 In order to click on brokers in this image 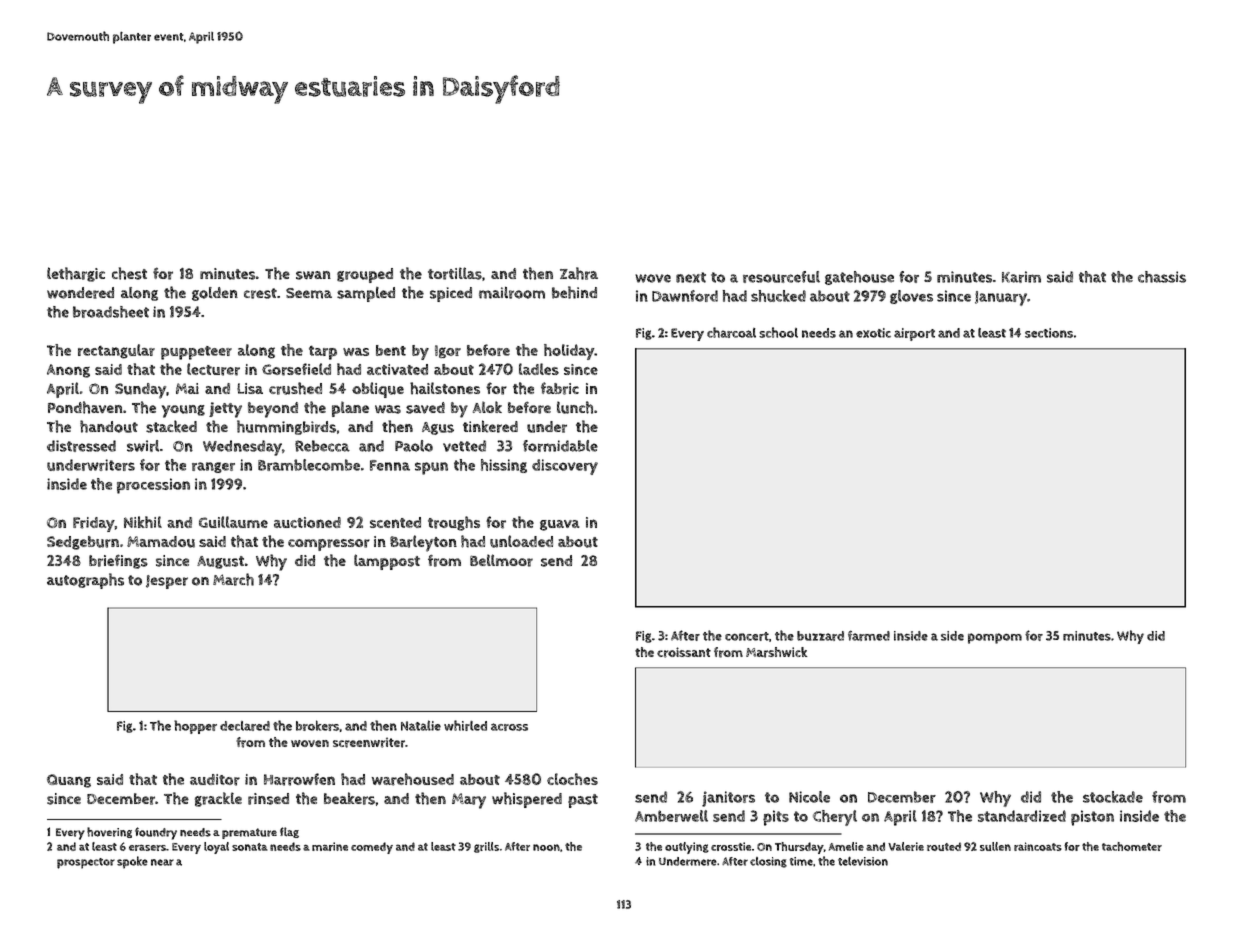, I will do `click(317, 725)`.
